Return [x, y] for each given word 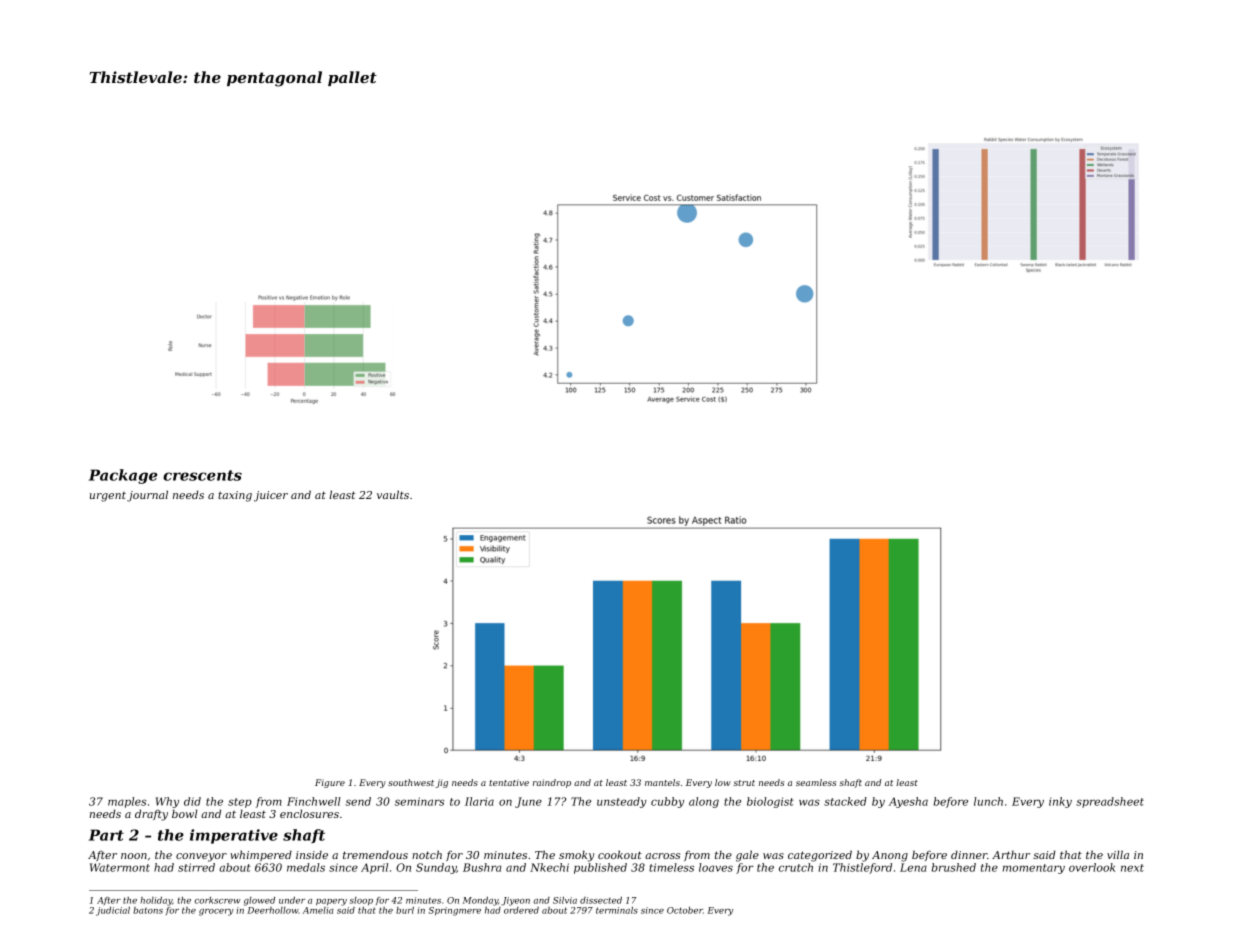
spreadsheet [1110, 802]
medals [306, 867]
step [240, 803]
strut [744, 783]
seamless [816, 782]
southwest [411, 782]
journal [147, 496]
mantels [662, 782]
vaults [393, 494]
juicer [271, 496]
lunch [988, 801]
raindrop [552, 783]
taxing [235, 496]
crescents [202, 475]
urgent [108, 497]
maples [127, 802]
